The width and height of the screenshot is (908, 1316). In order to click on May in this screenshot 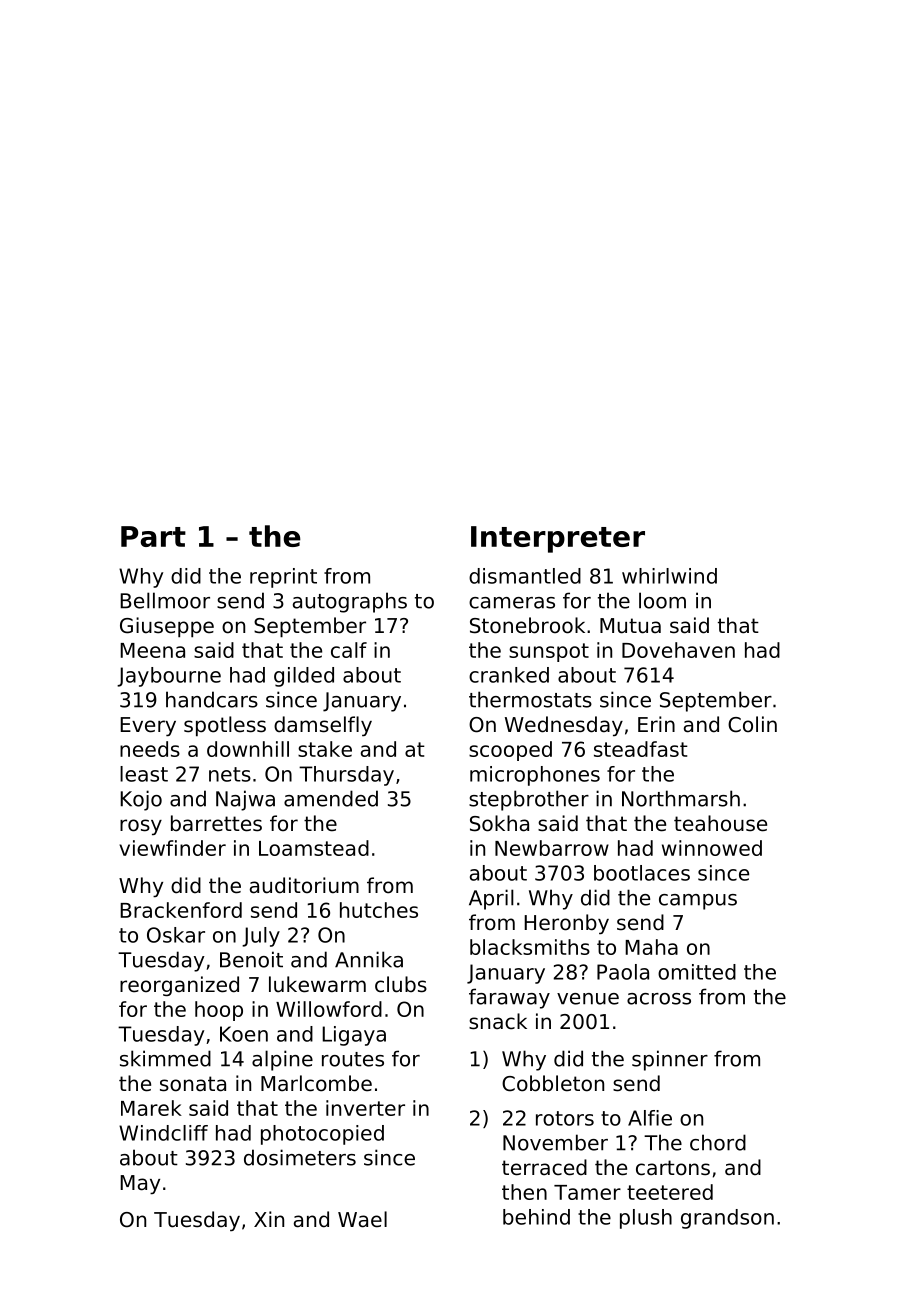, I will do `click(140, 1185)`.
